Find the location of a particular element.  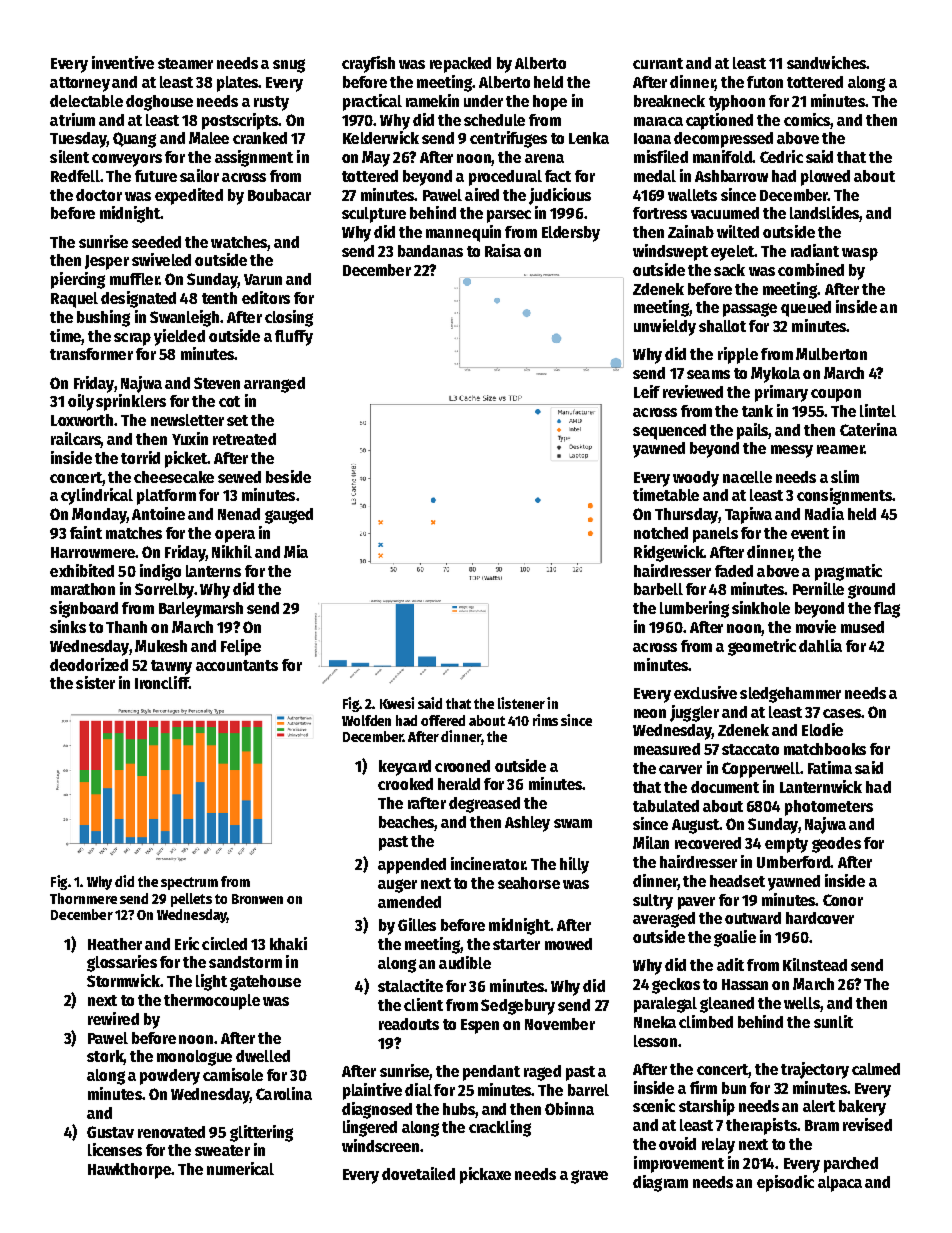

sculpture is located at coordinates (374, 215).
